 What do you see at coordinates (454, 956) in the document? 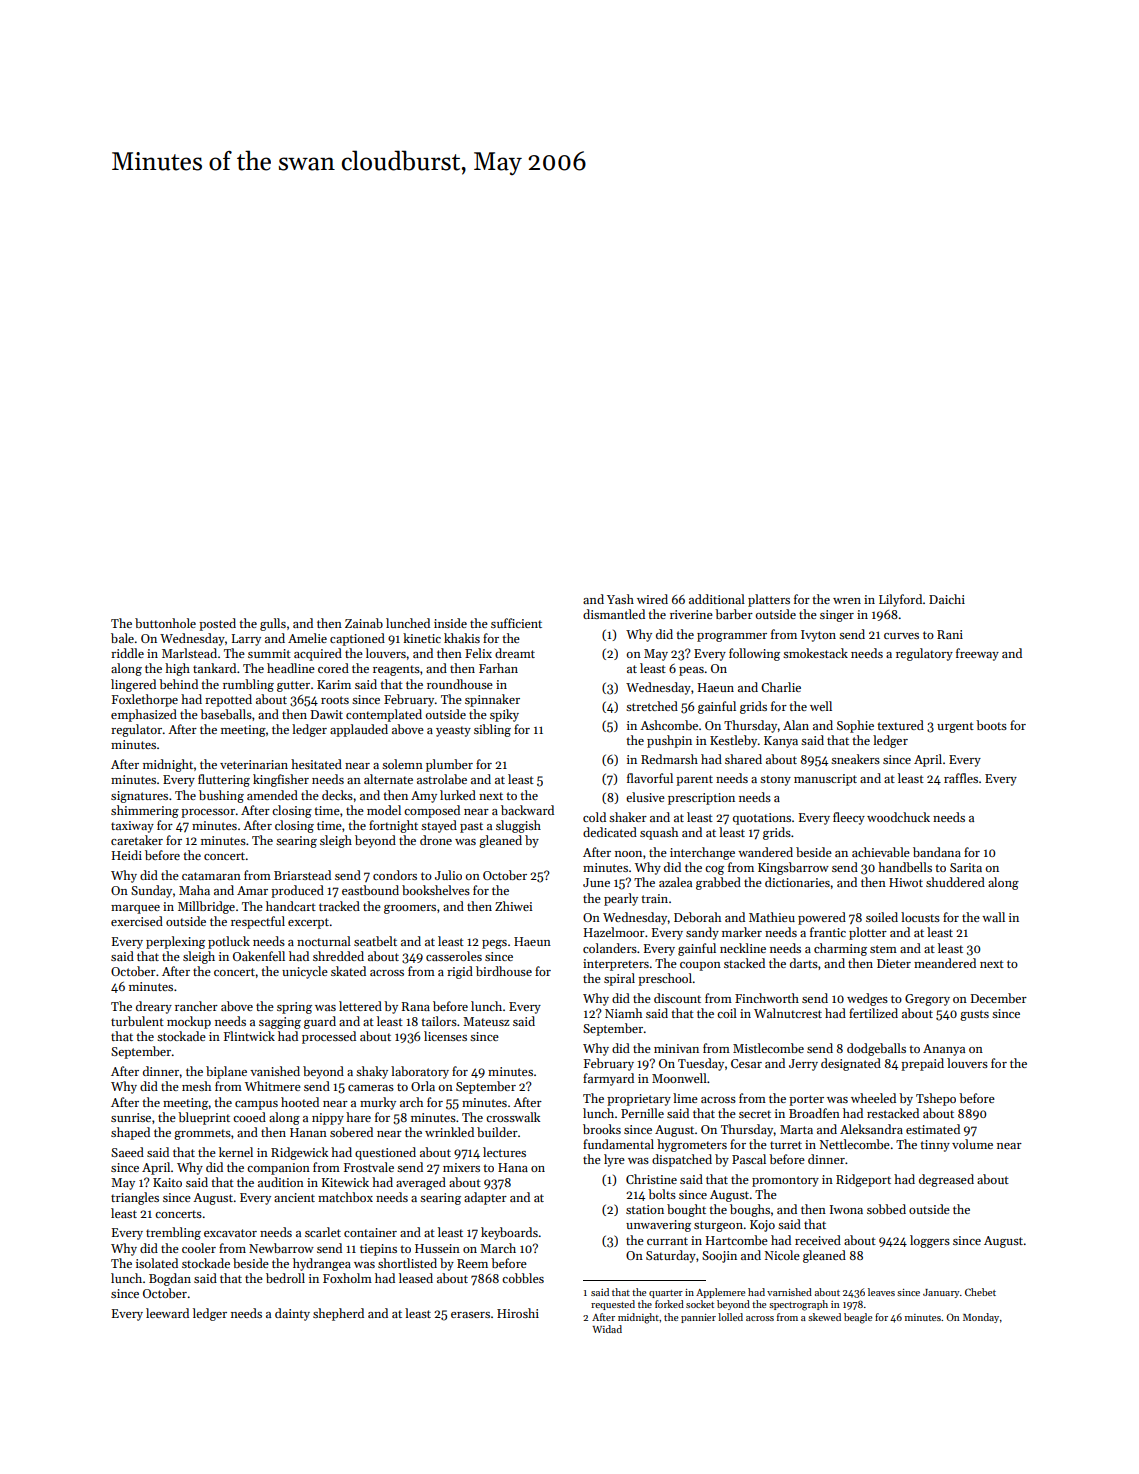
I see `casseroles` at bounding box center [454, 956].
